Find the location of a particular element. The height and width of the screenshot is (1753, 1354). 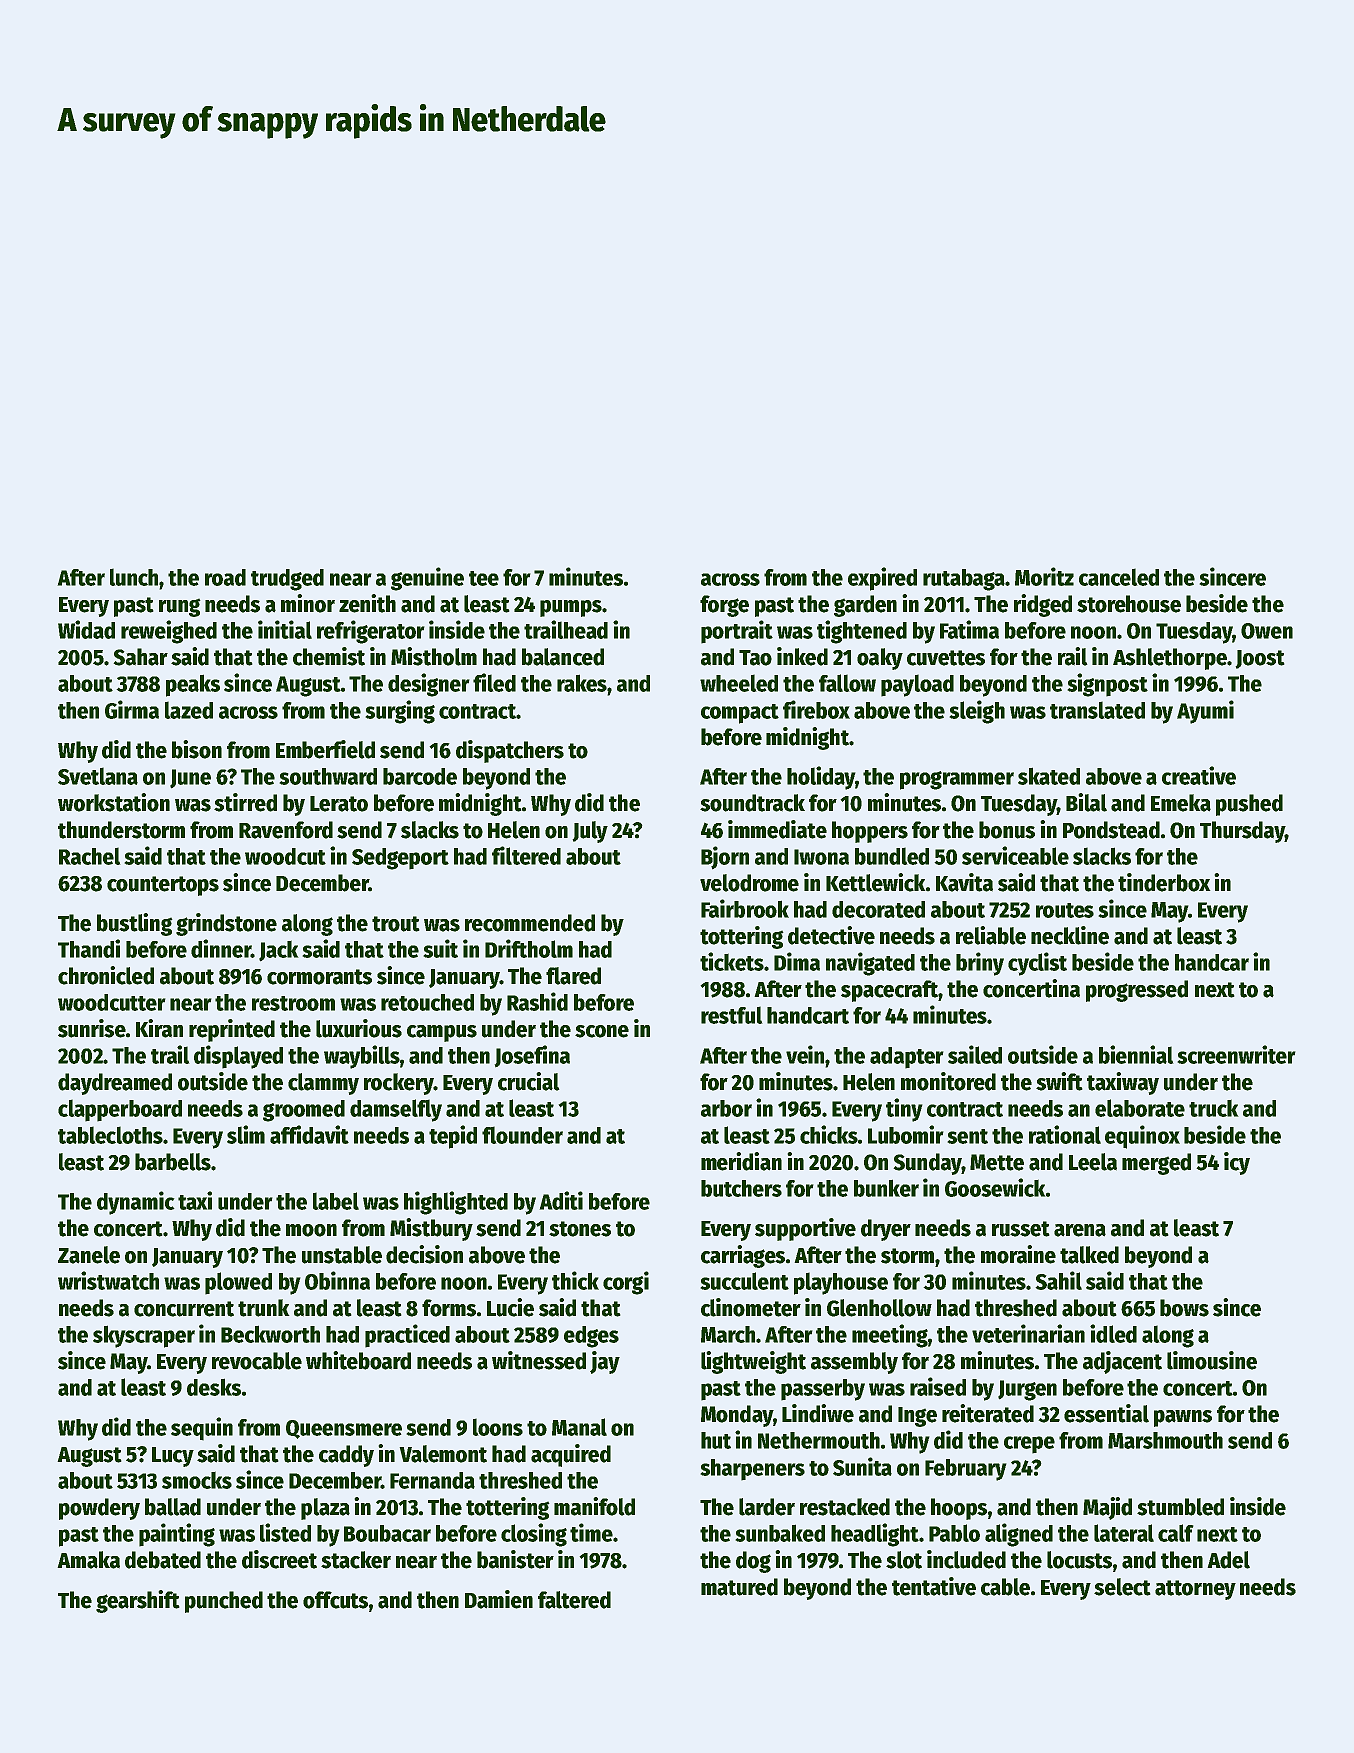

expired is located at coordinates (882, 579).
